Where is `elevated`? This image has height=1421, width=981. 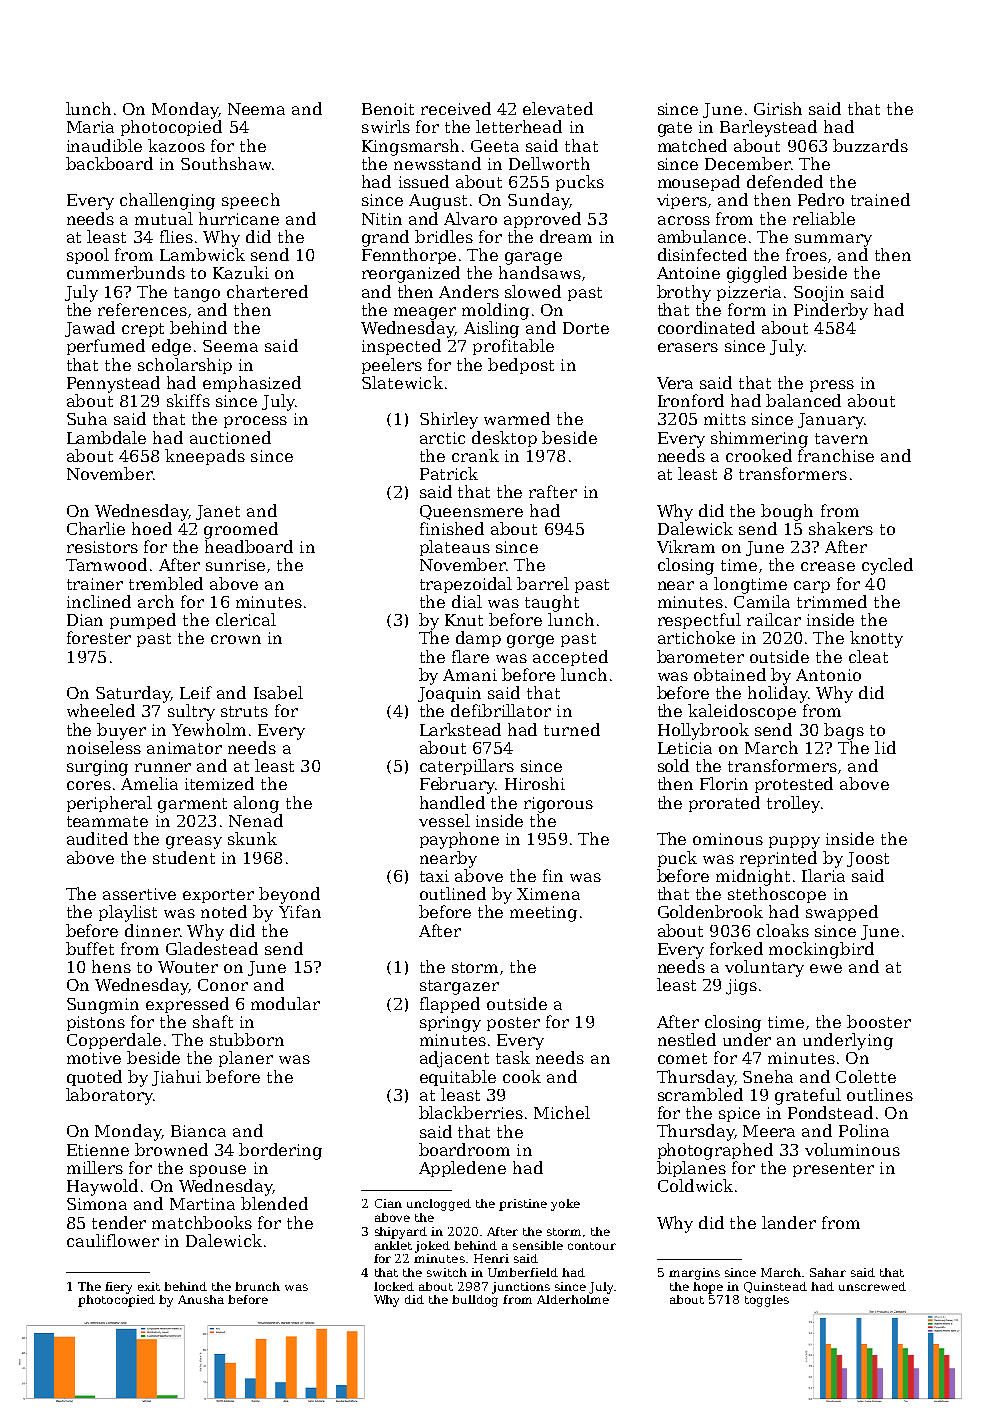 elevated is located at coordinates (558, 108).
